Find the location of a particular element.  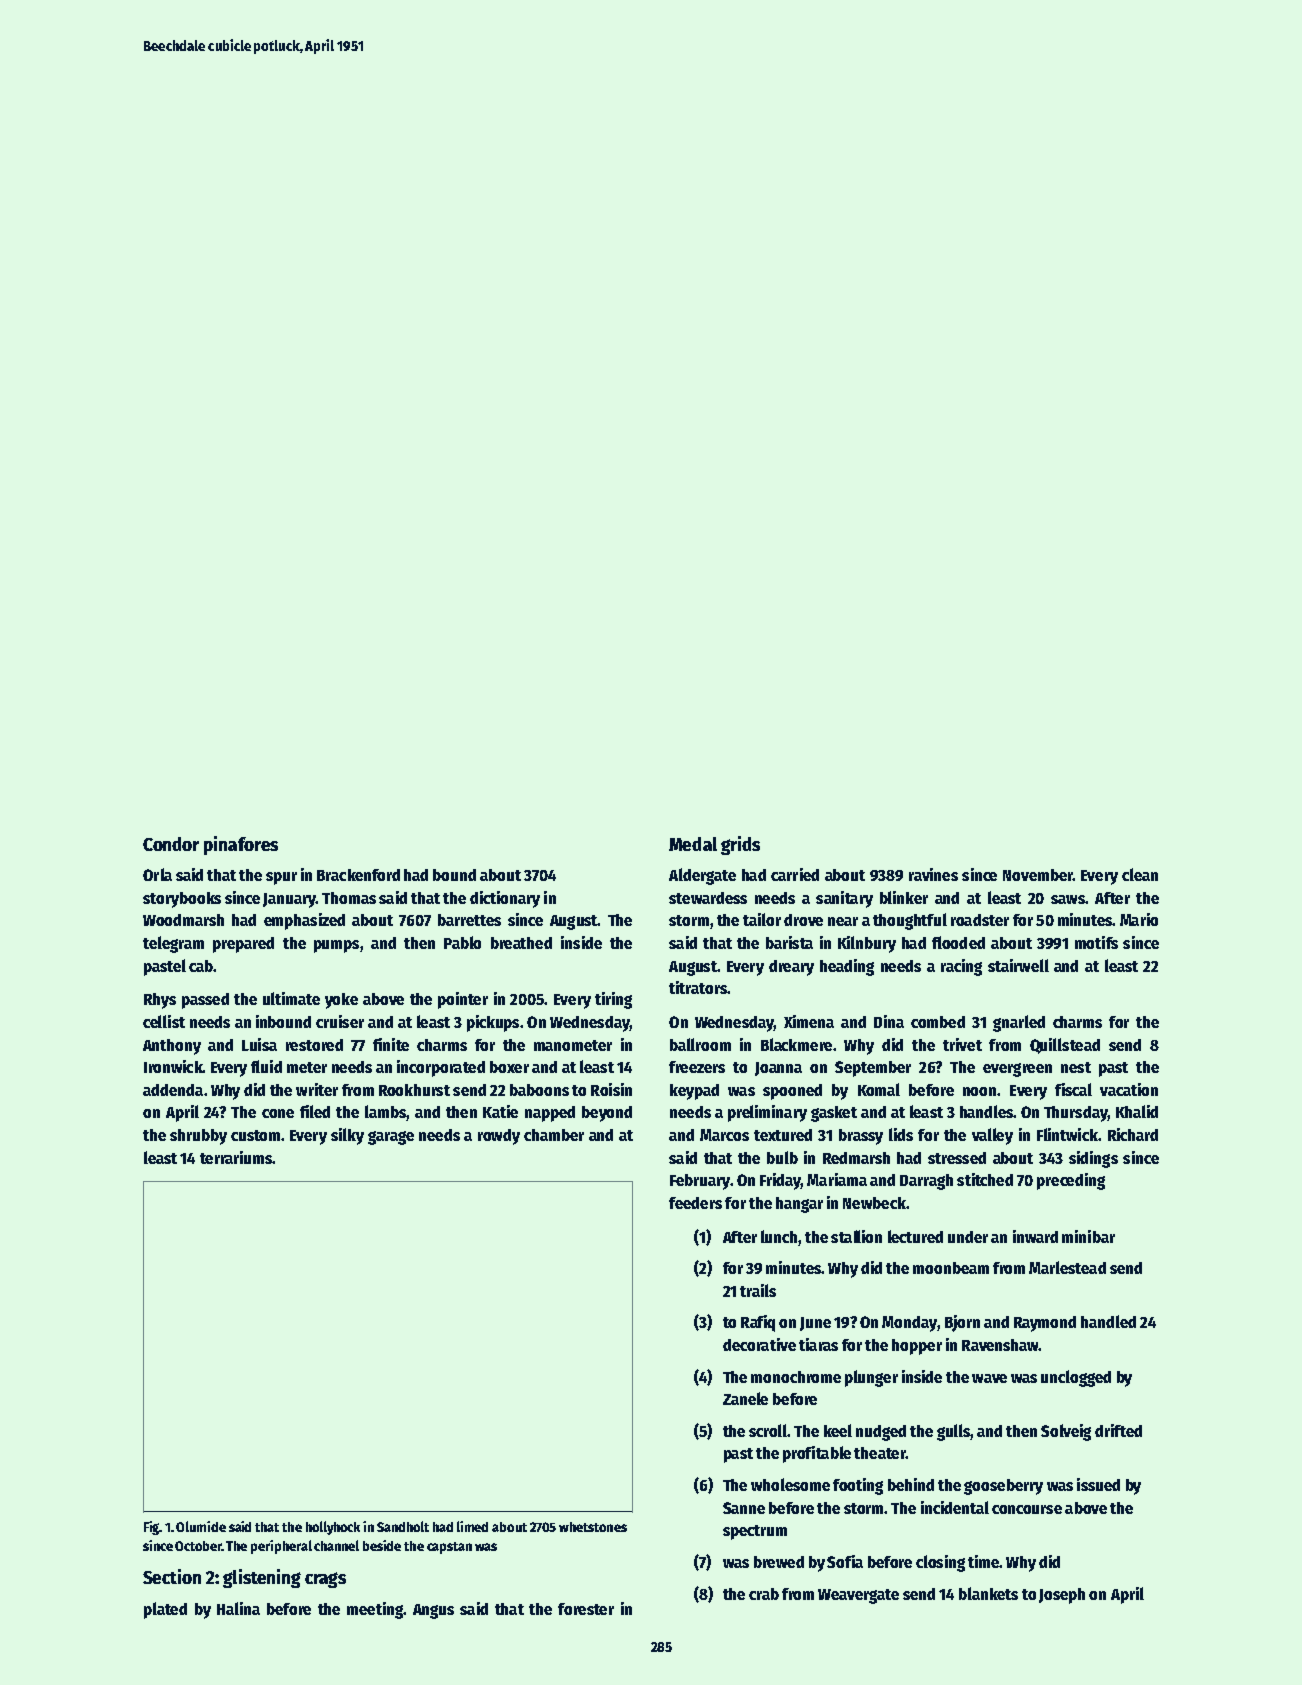

trails is located at coordinates (758, 1290).
